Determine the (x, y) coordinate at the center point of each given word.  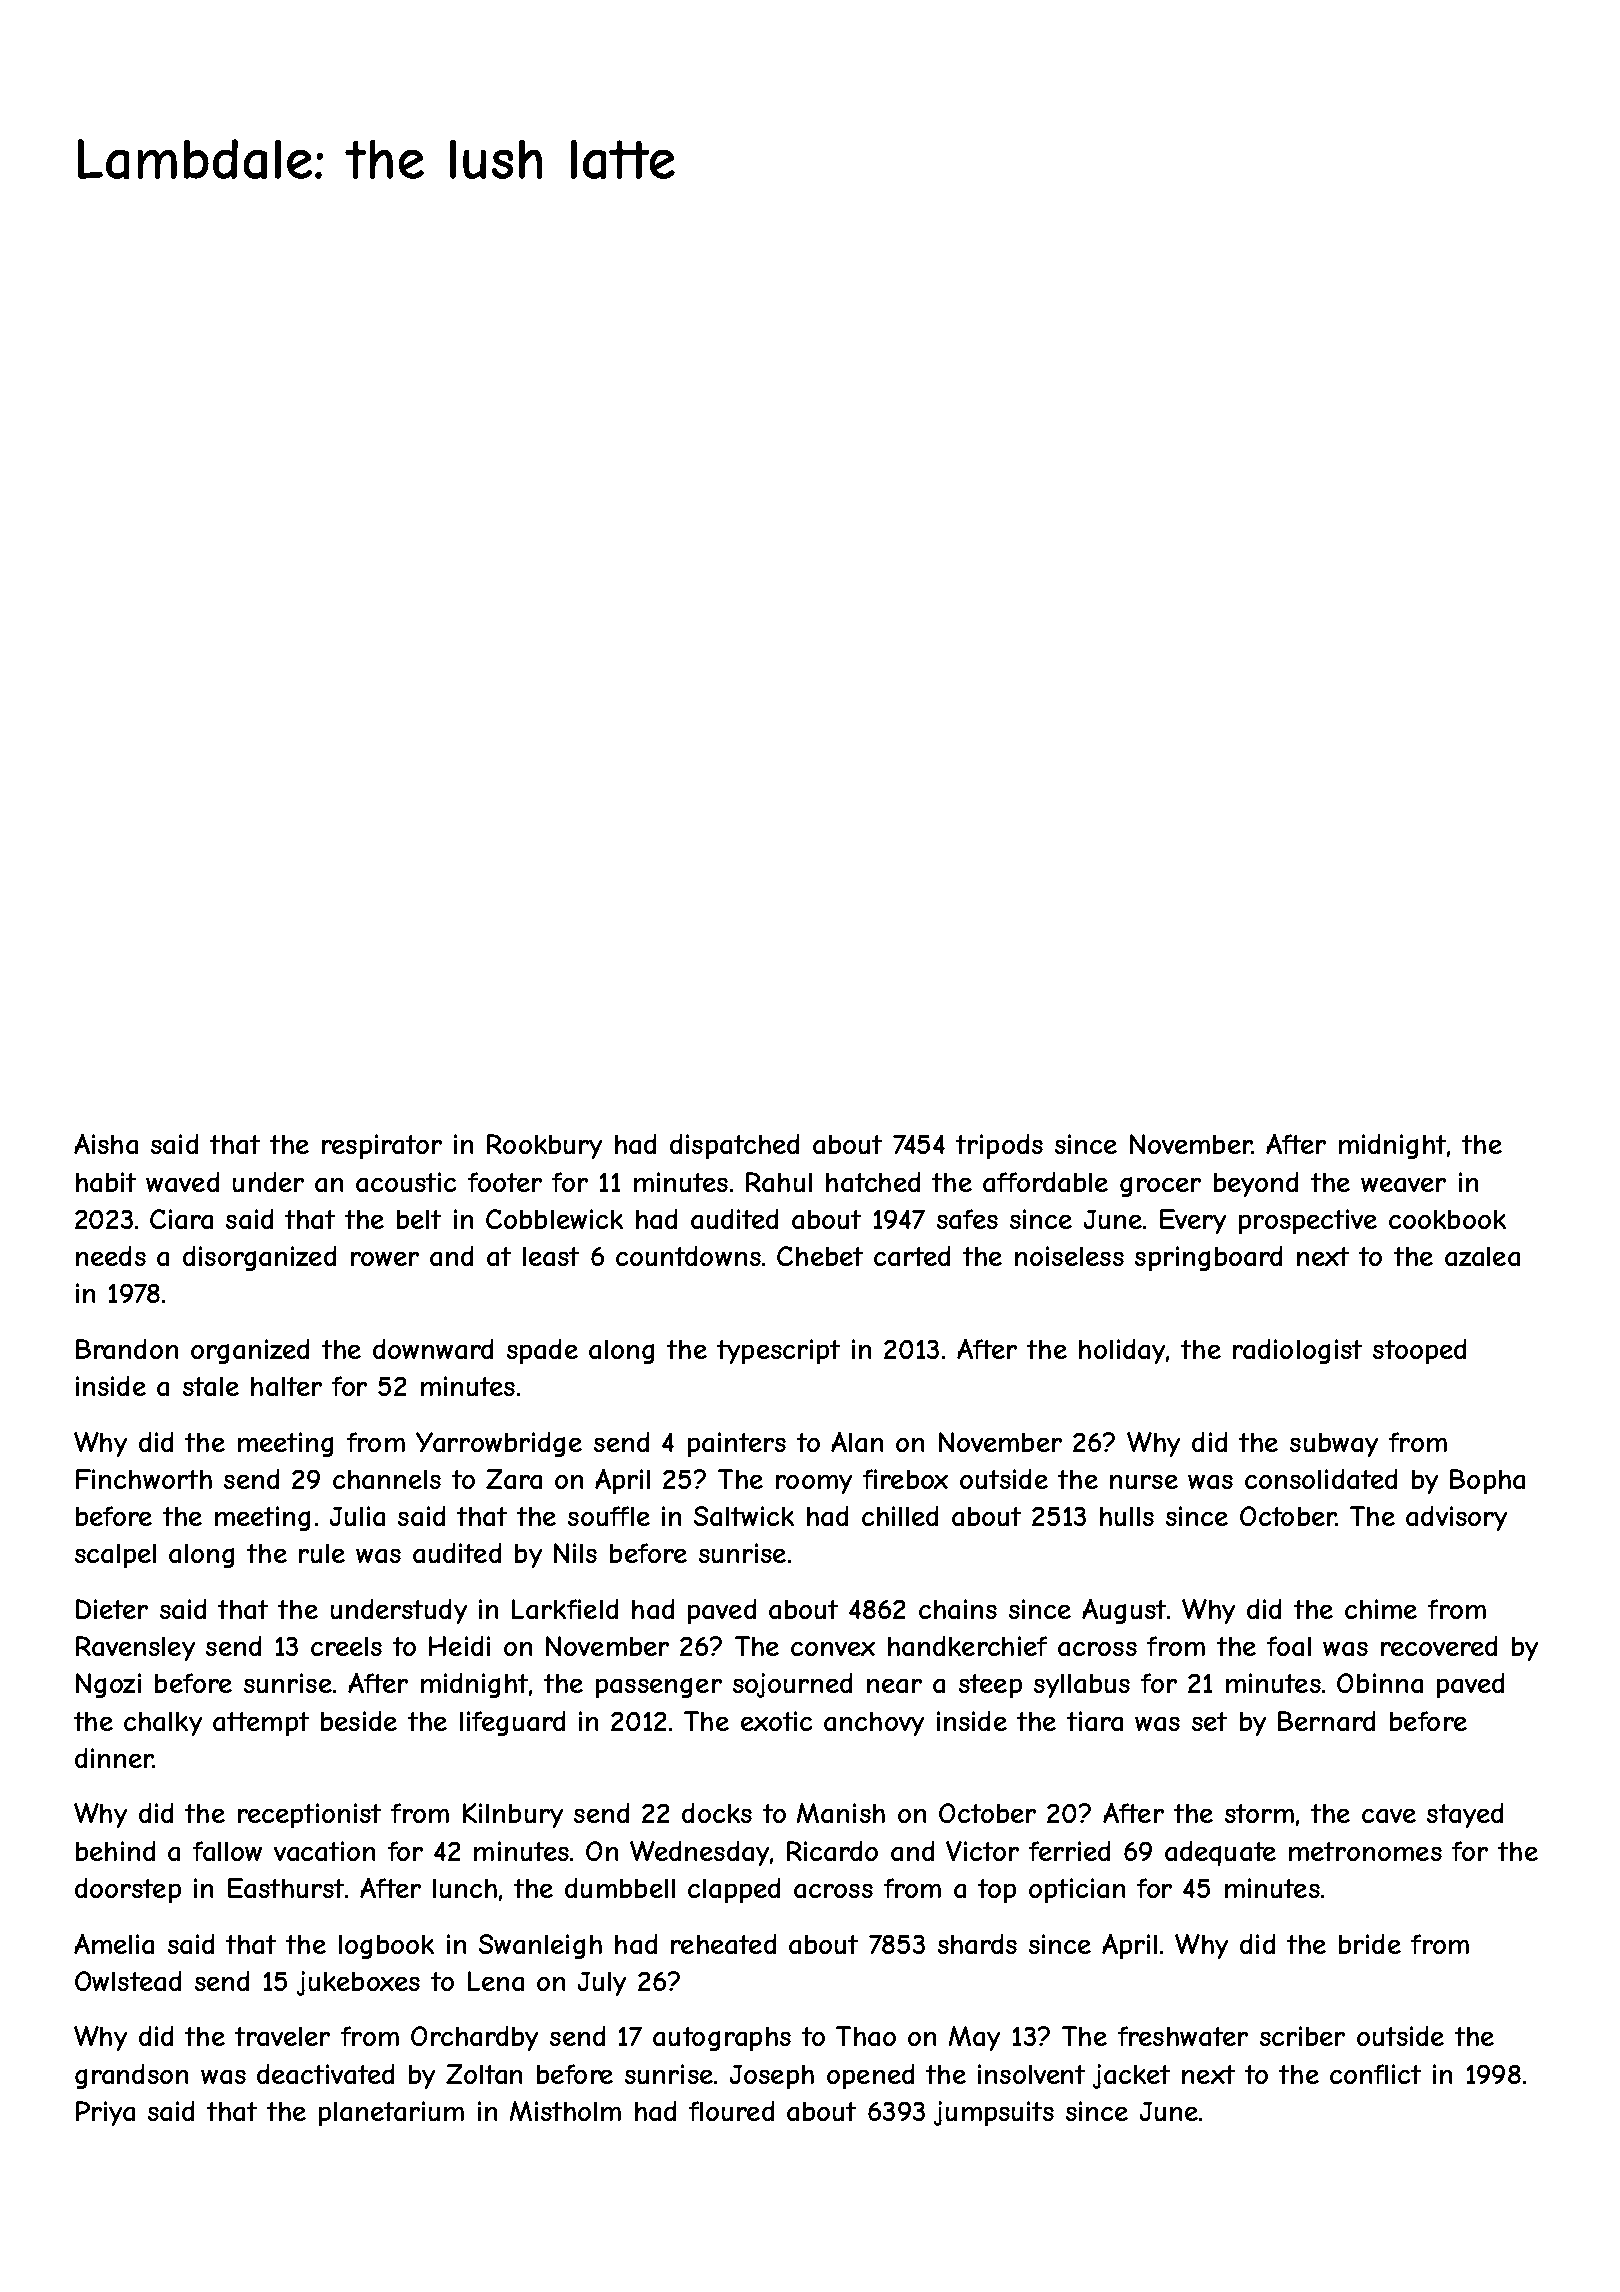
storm (1259, 1813)
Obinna (1380, 1683)
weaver (1403, 1185)
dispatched (734, 1146)
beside (359, 1721)
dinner (114, 1758)
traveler (282, 2036)
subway (1334, 1445)
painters (737, 1444)
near (894, 1686)
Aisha (106, 1144)
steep (990, 1686)
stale (211, 1386)
